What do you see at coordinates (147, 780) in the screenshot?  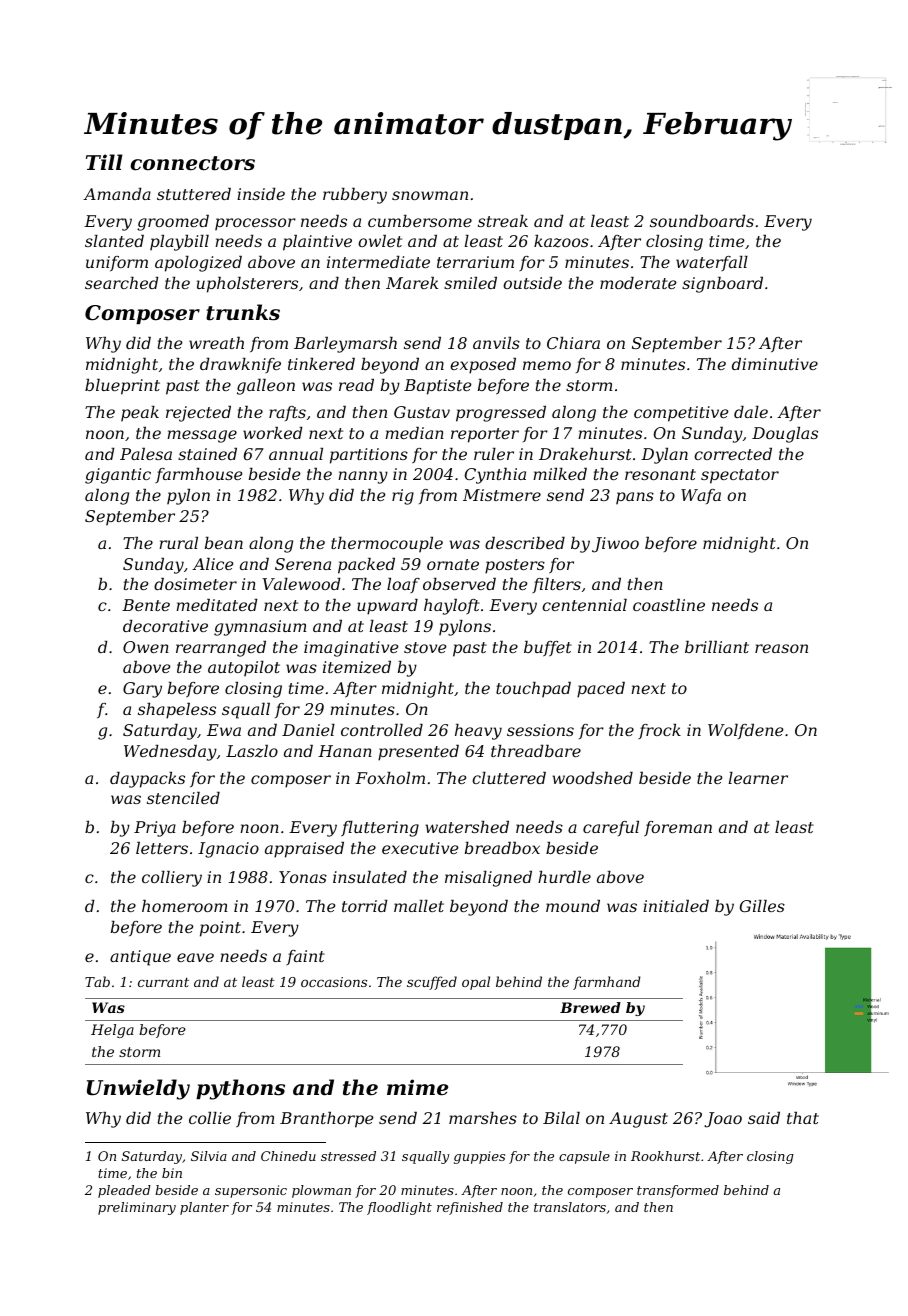 I see `daypacks` at bounding box center [147, 780].
